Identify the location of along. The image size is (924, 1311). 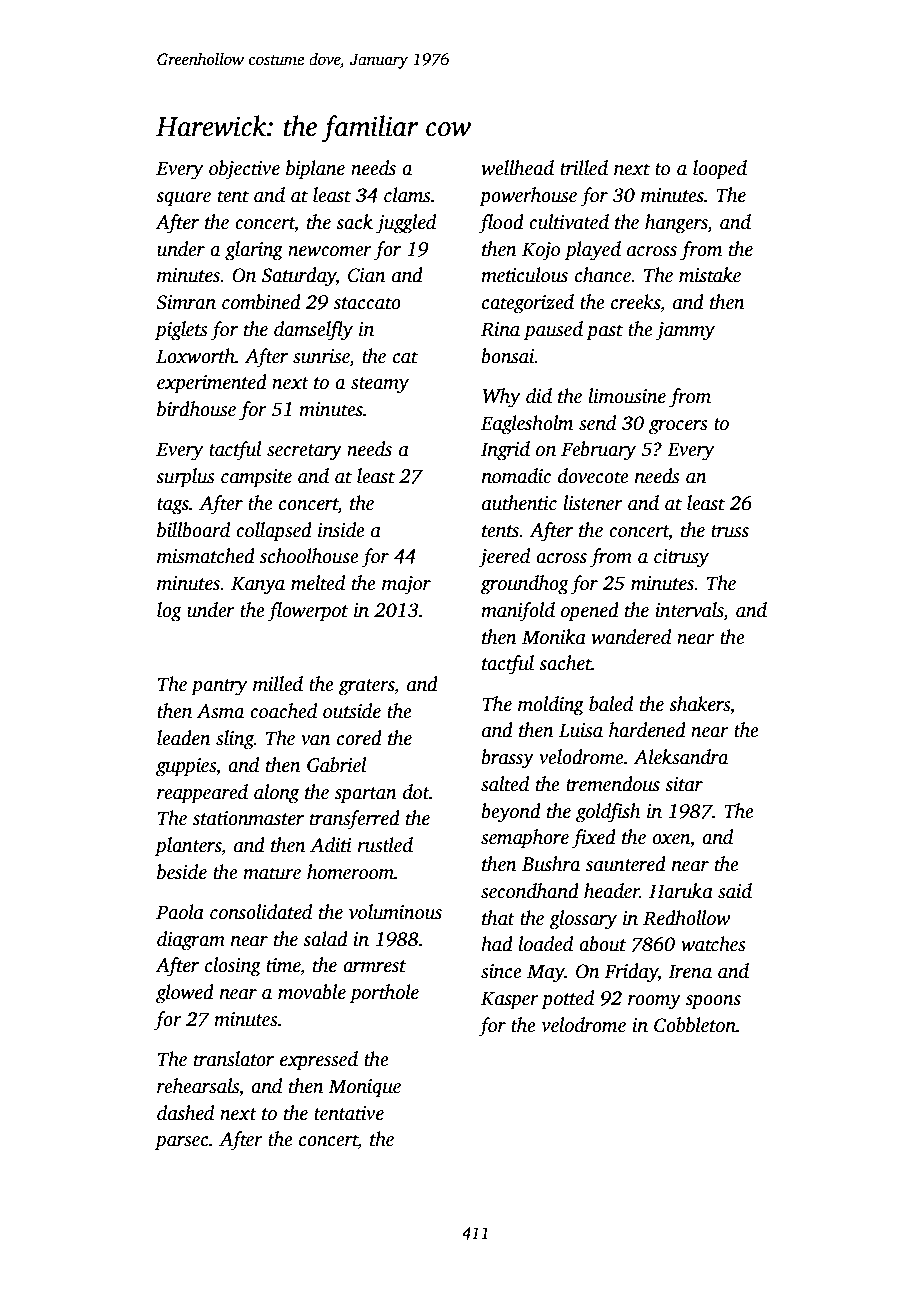
(276, 794).
